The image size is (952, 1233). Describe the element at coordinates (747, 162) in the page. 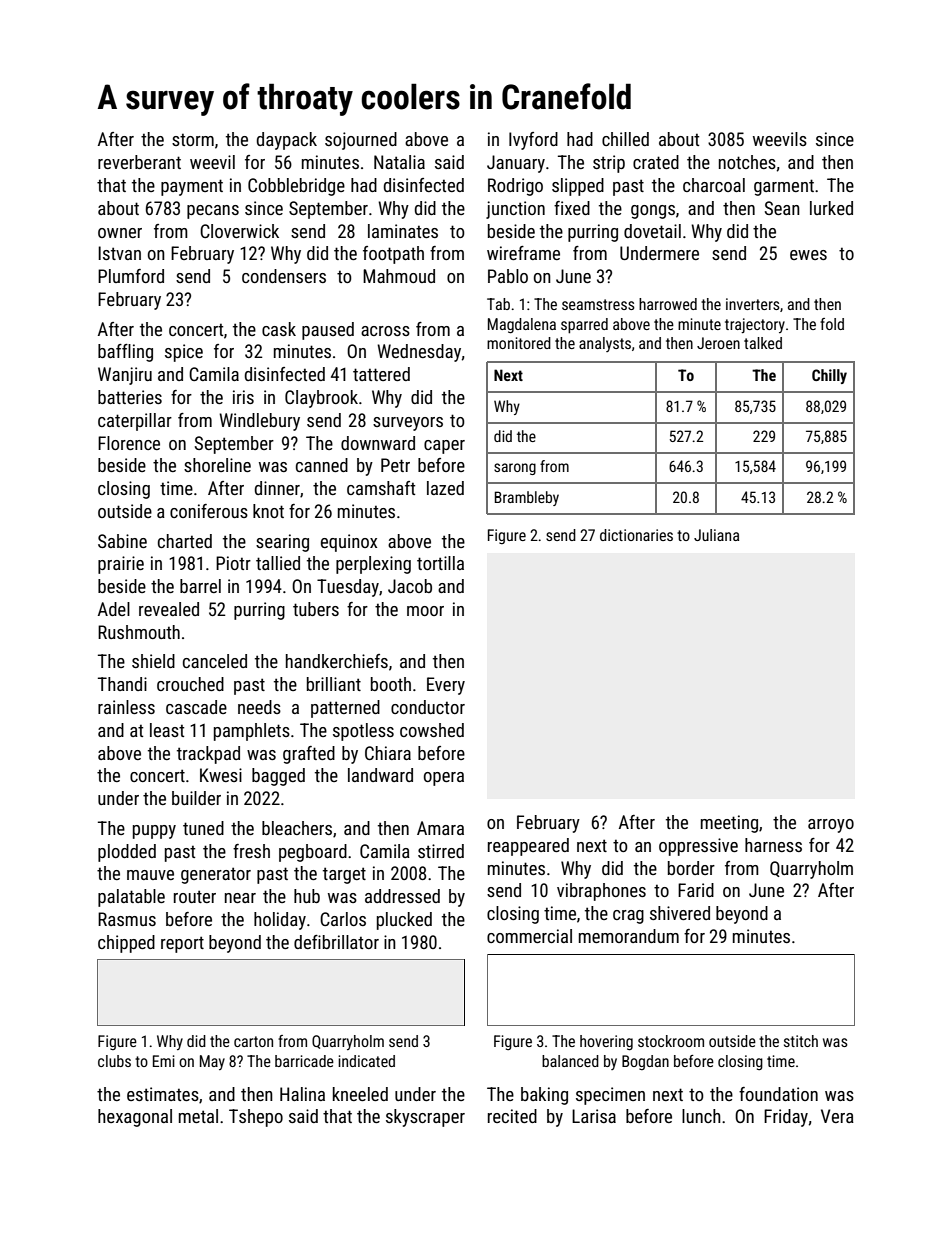

I see `notches` at that location.
